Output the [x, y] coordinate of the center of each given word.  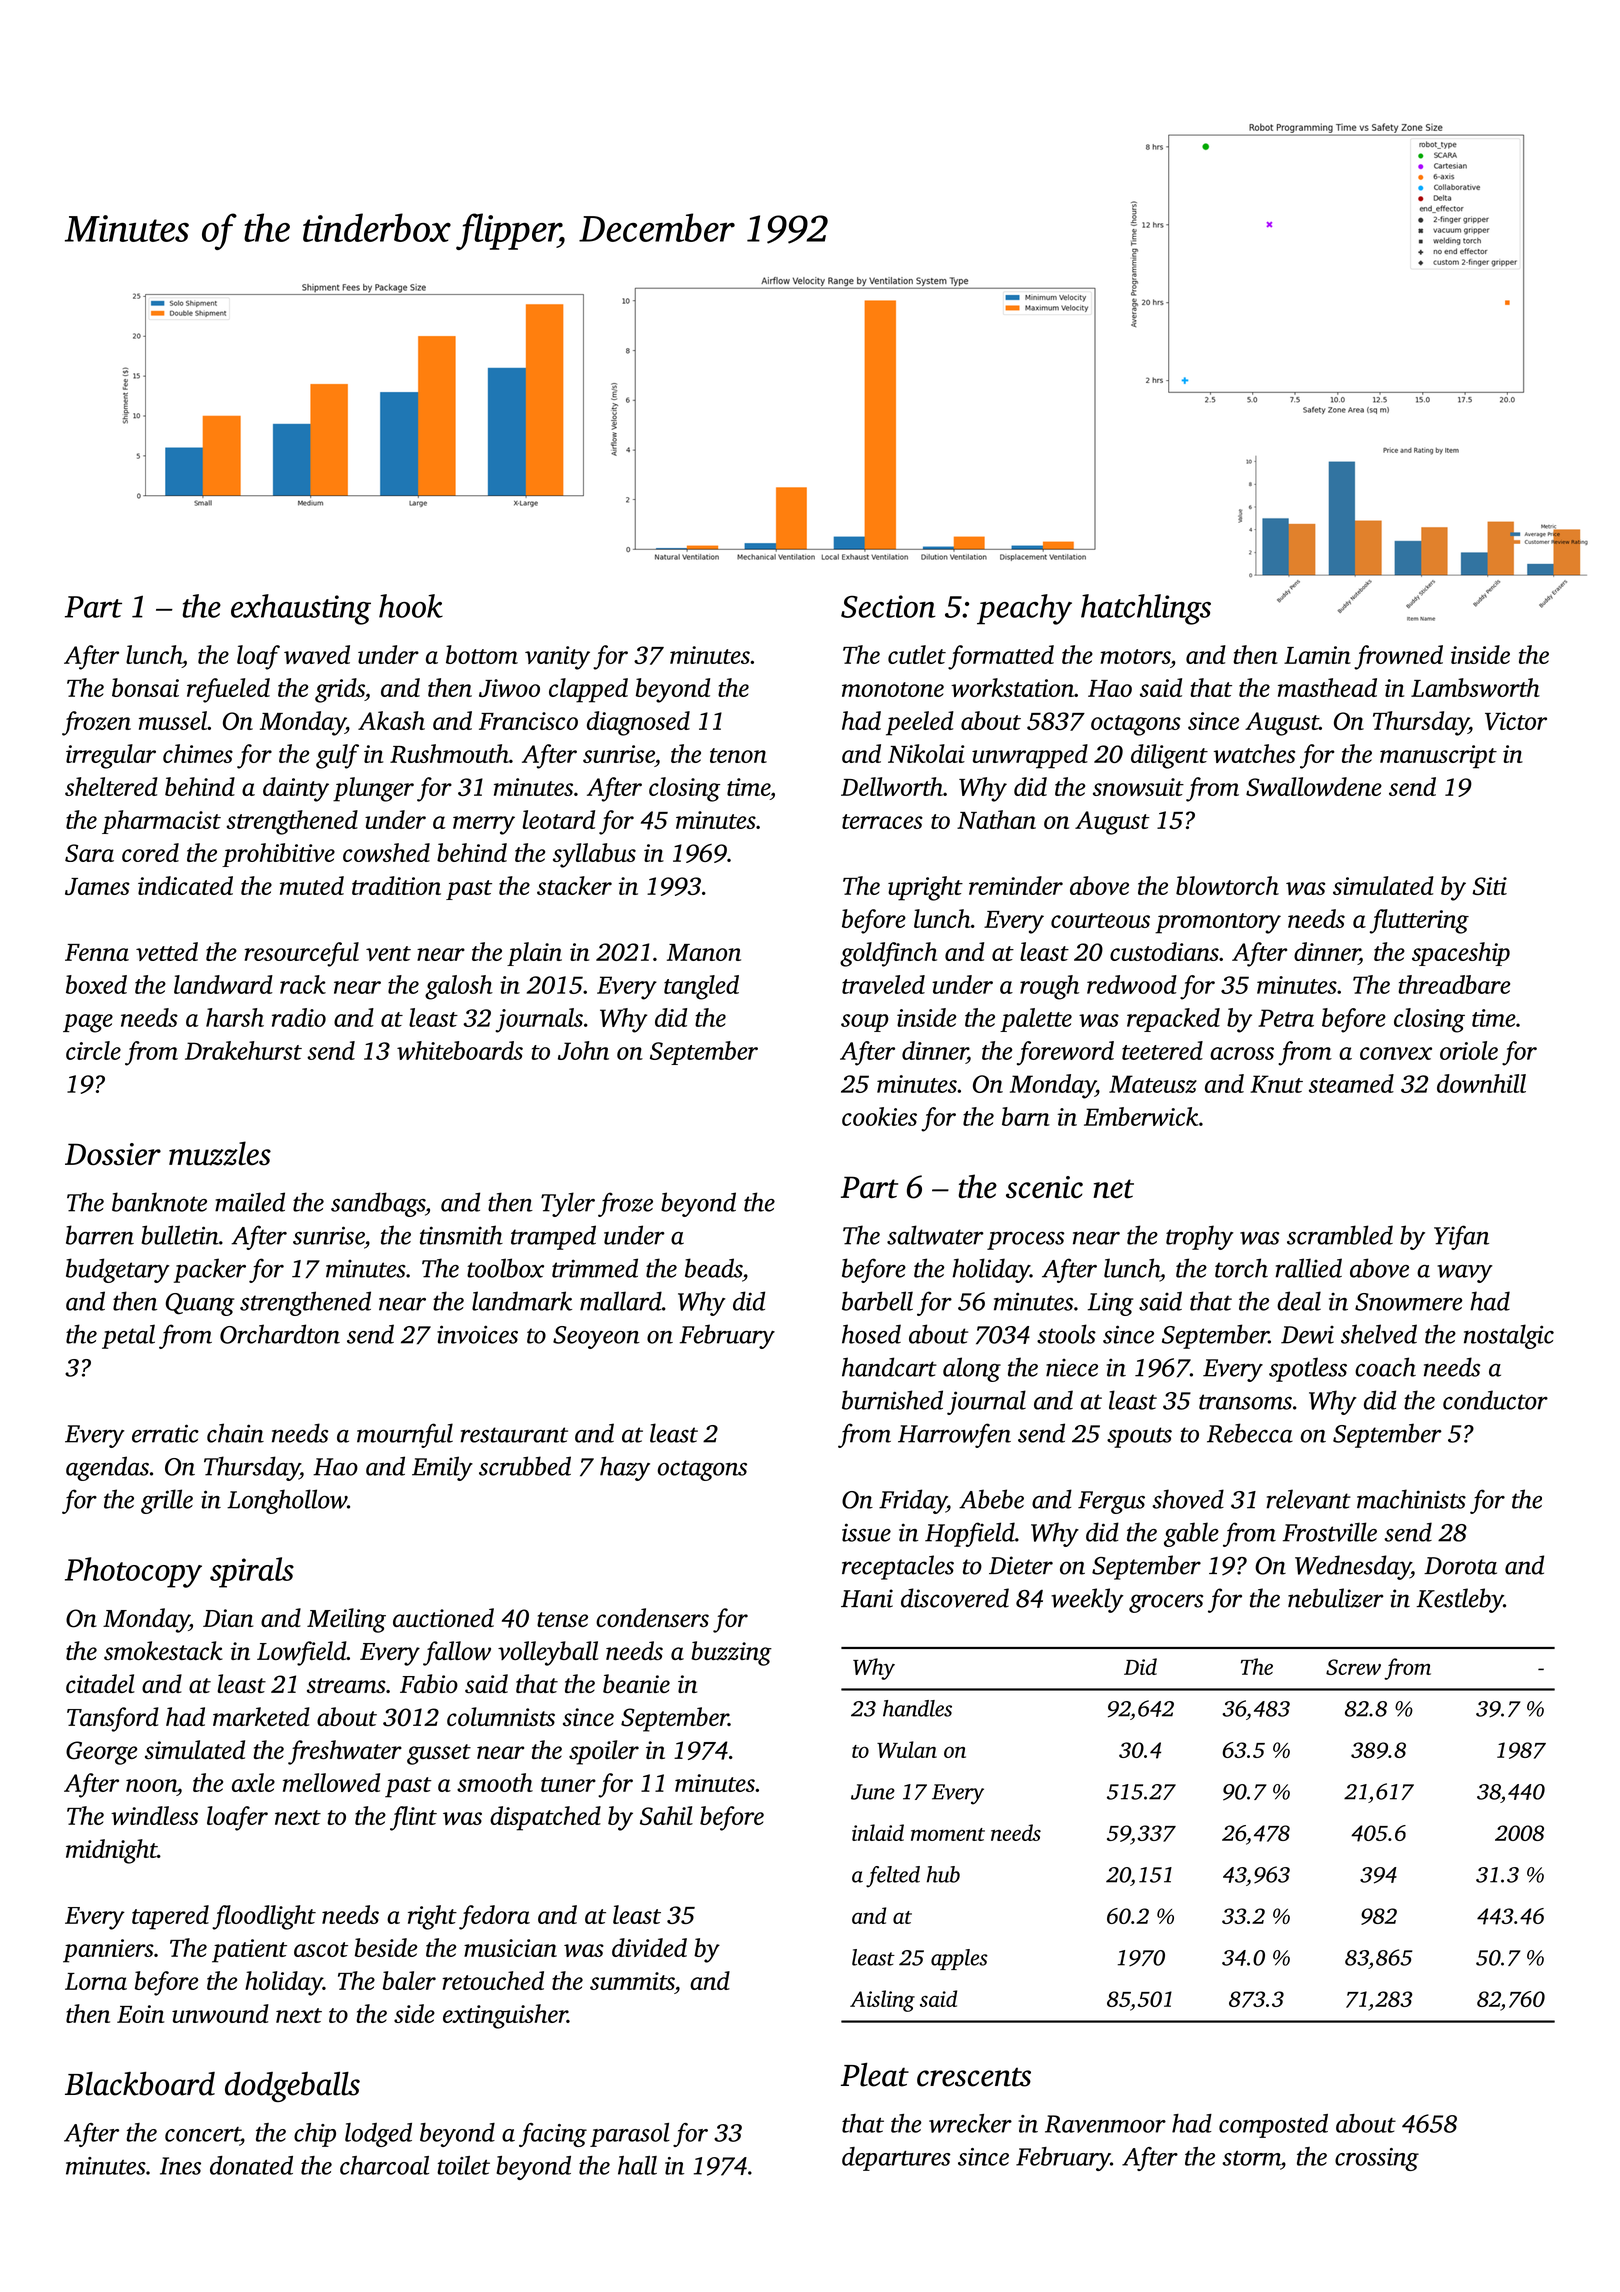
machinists [1411, 1499]
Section [888, 606]
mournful [405, 1435]
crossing [1377, 2159]
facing [553, 2135]
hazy [625, 1468]
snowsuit [1138, 787]
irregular [111, 756]
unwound [220, 2013]
